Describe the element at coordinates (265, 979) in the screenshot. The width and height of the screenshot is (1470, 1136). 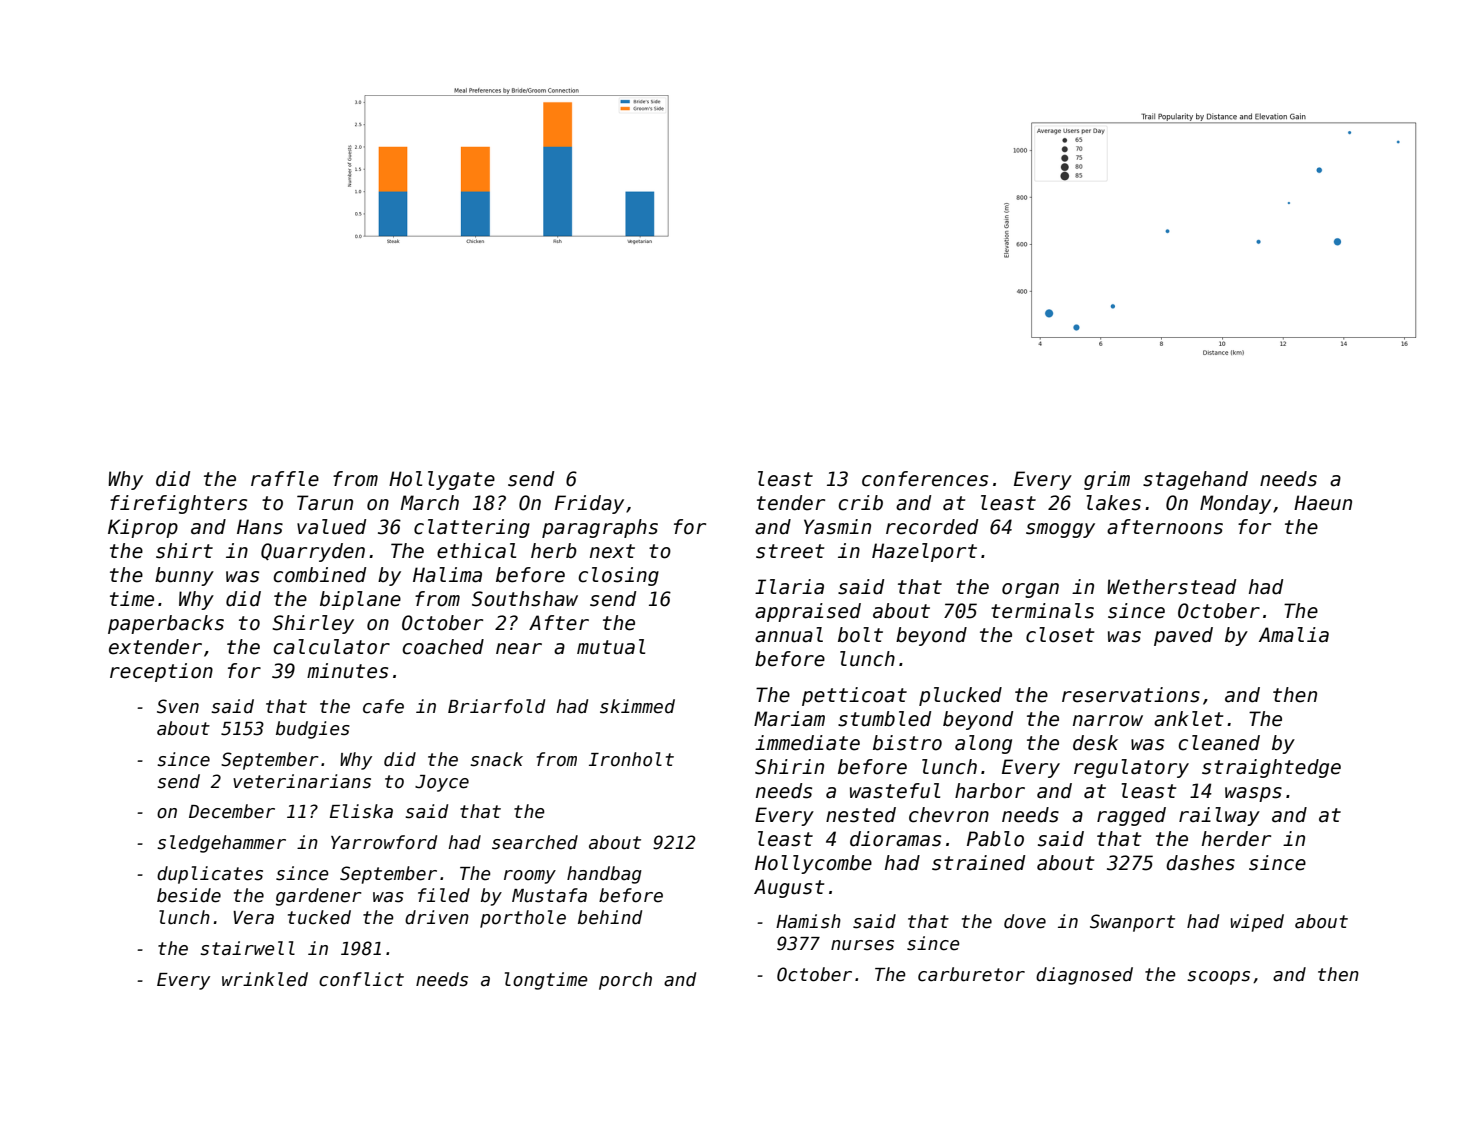
I see `wrinkled` at that location.
